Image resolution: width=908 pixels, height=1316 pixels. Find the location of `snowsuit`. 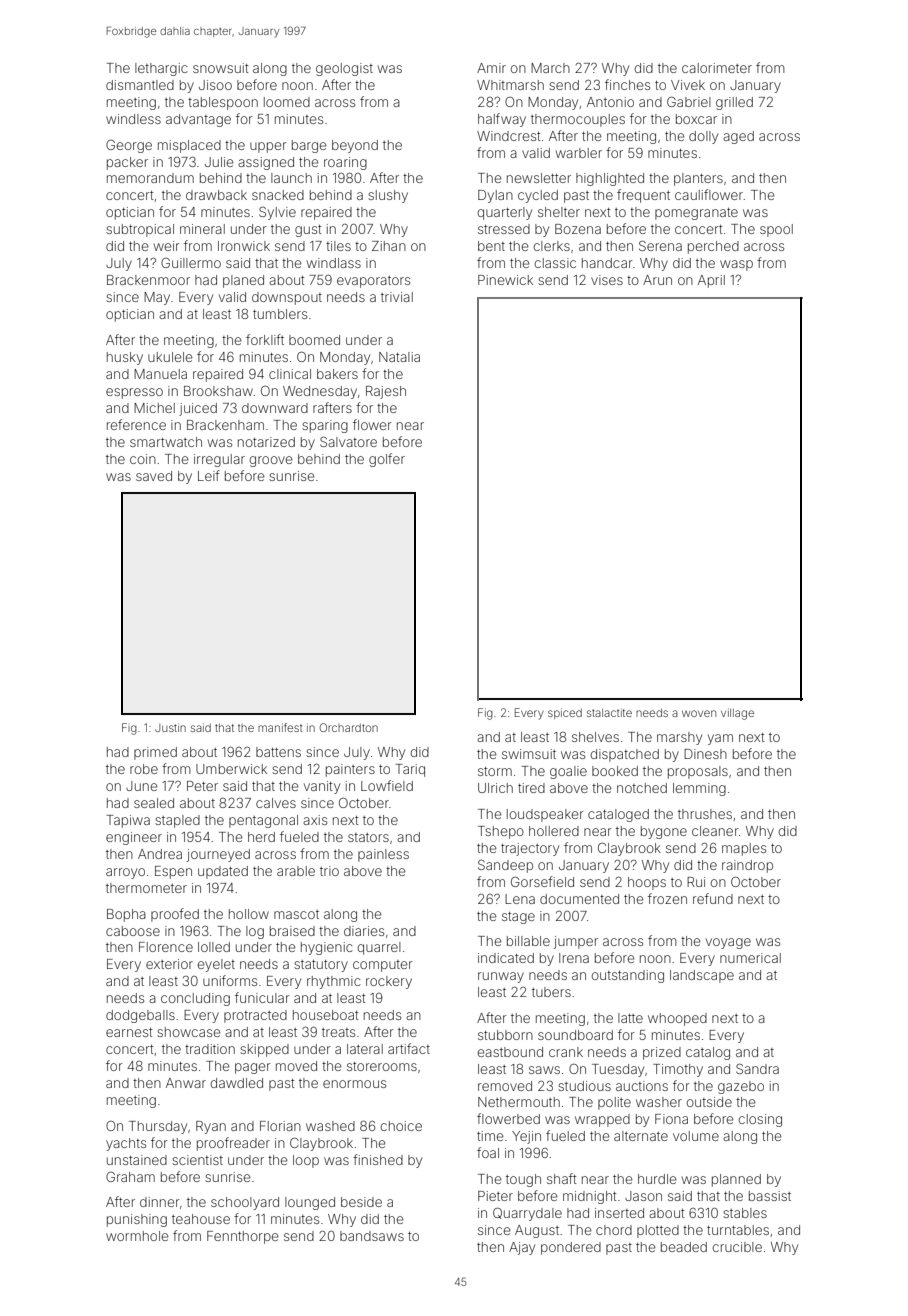

snowsuit is located at coordinates (221, 68).
